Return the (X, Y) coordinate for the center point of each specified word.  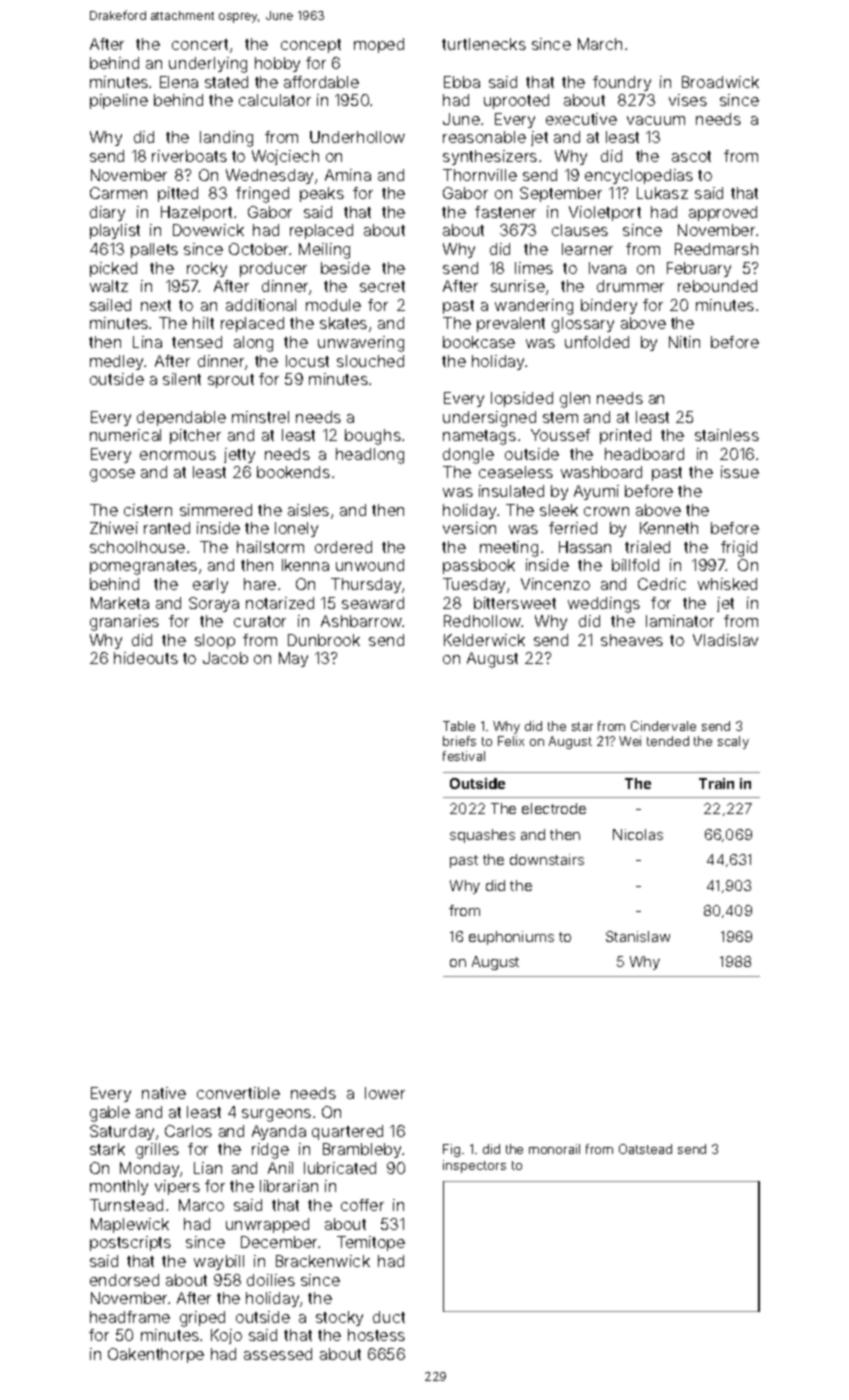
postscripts (130, 1243)
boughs (373, 437)
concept (311, 46)
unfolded (597, 342)
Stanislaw (638, 936)
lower (385, 1093)
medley (117, 362)
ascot (691, 156)
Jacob (225, 658)
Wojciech (285, 157)
